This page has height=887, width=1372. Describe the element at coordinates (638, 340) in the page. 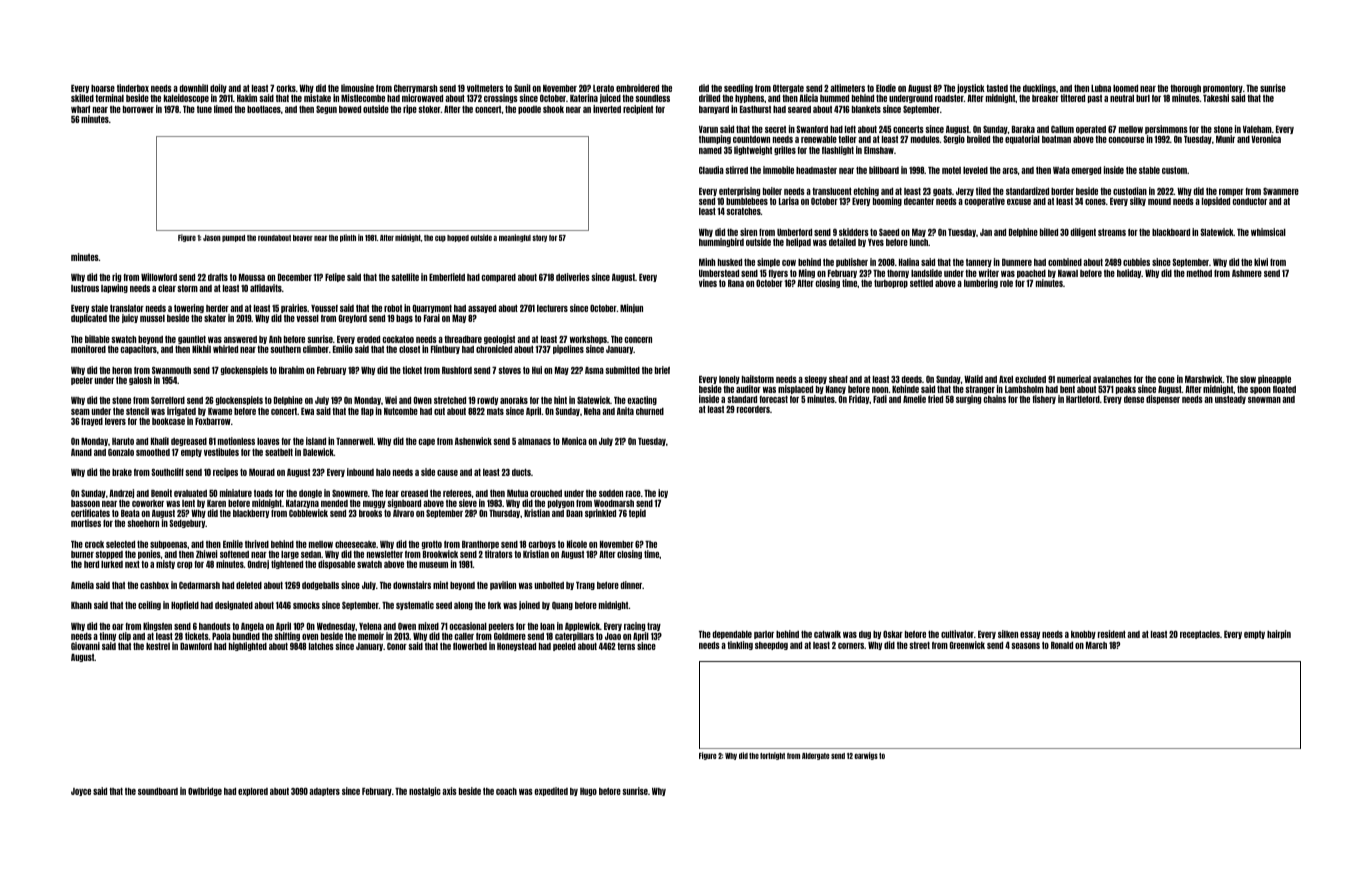

I see `concern` at that location.
